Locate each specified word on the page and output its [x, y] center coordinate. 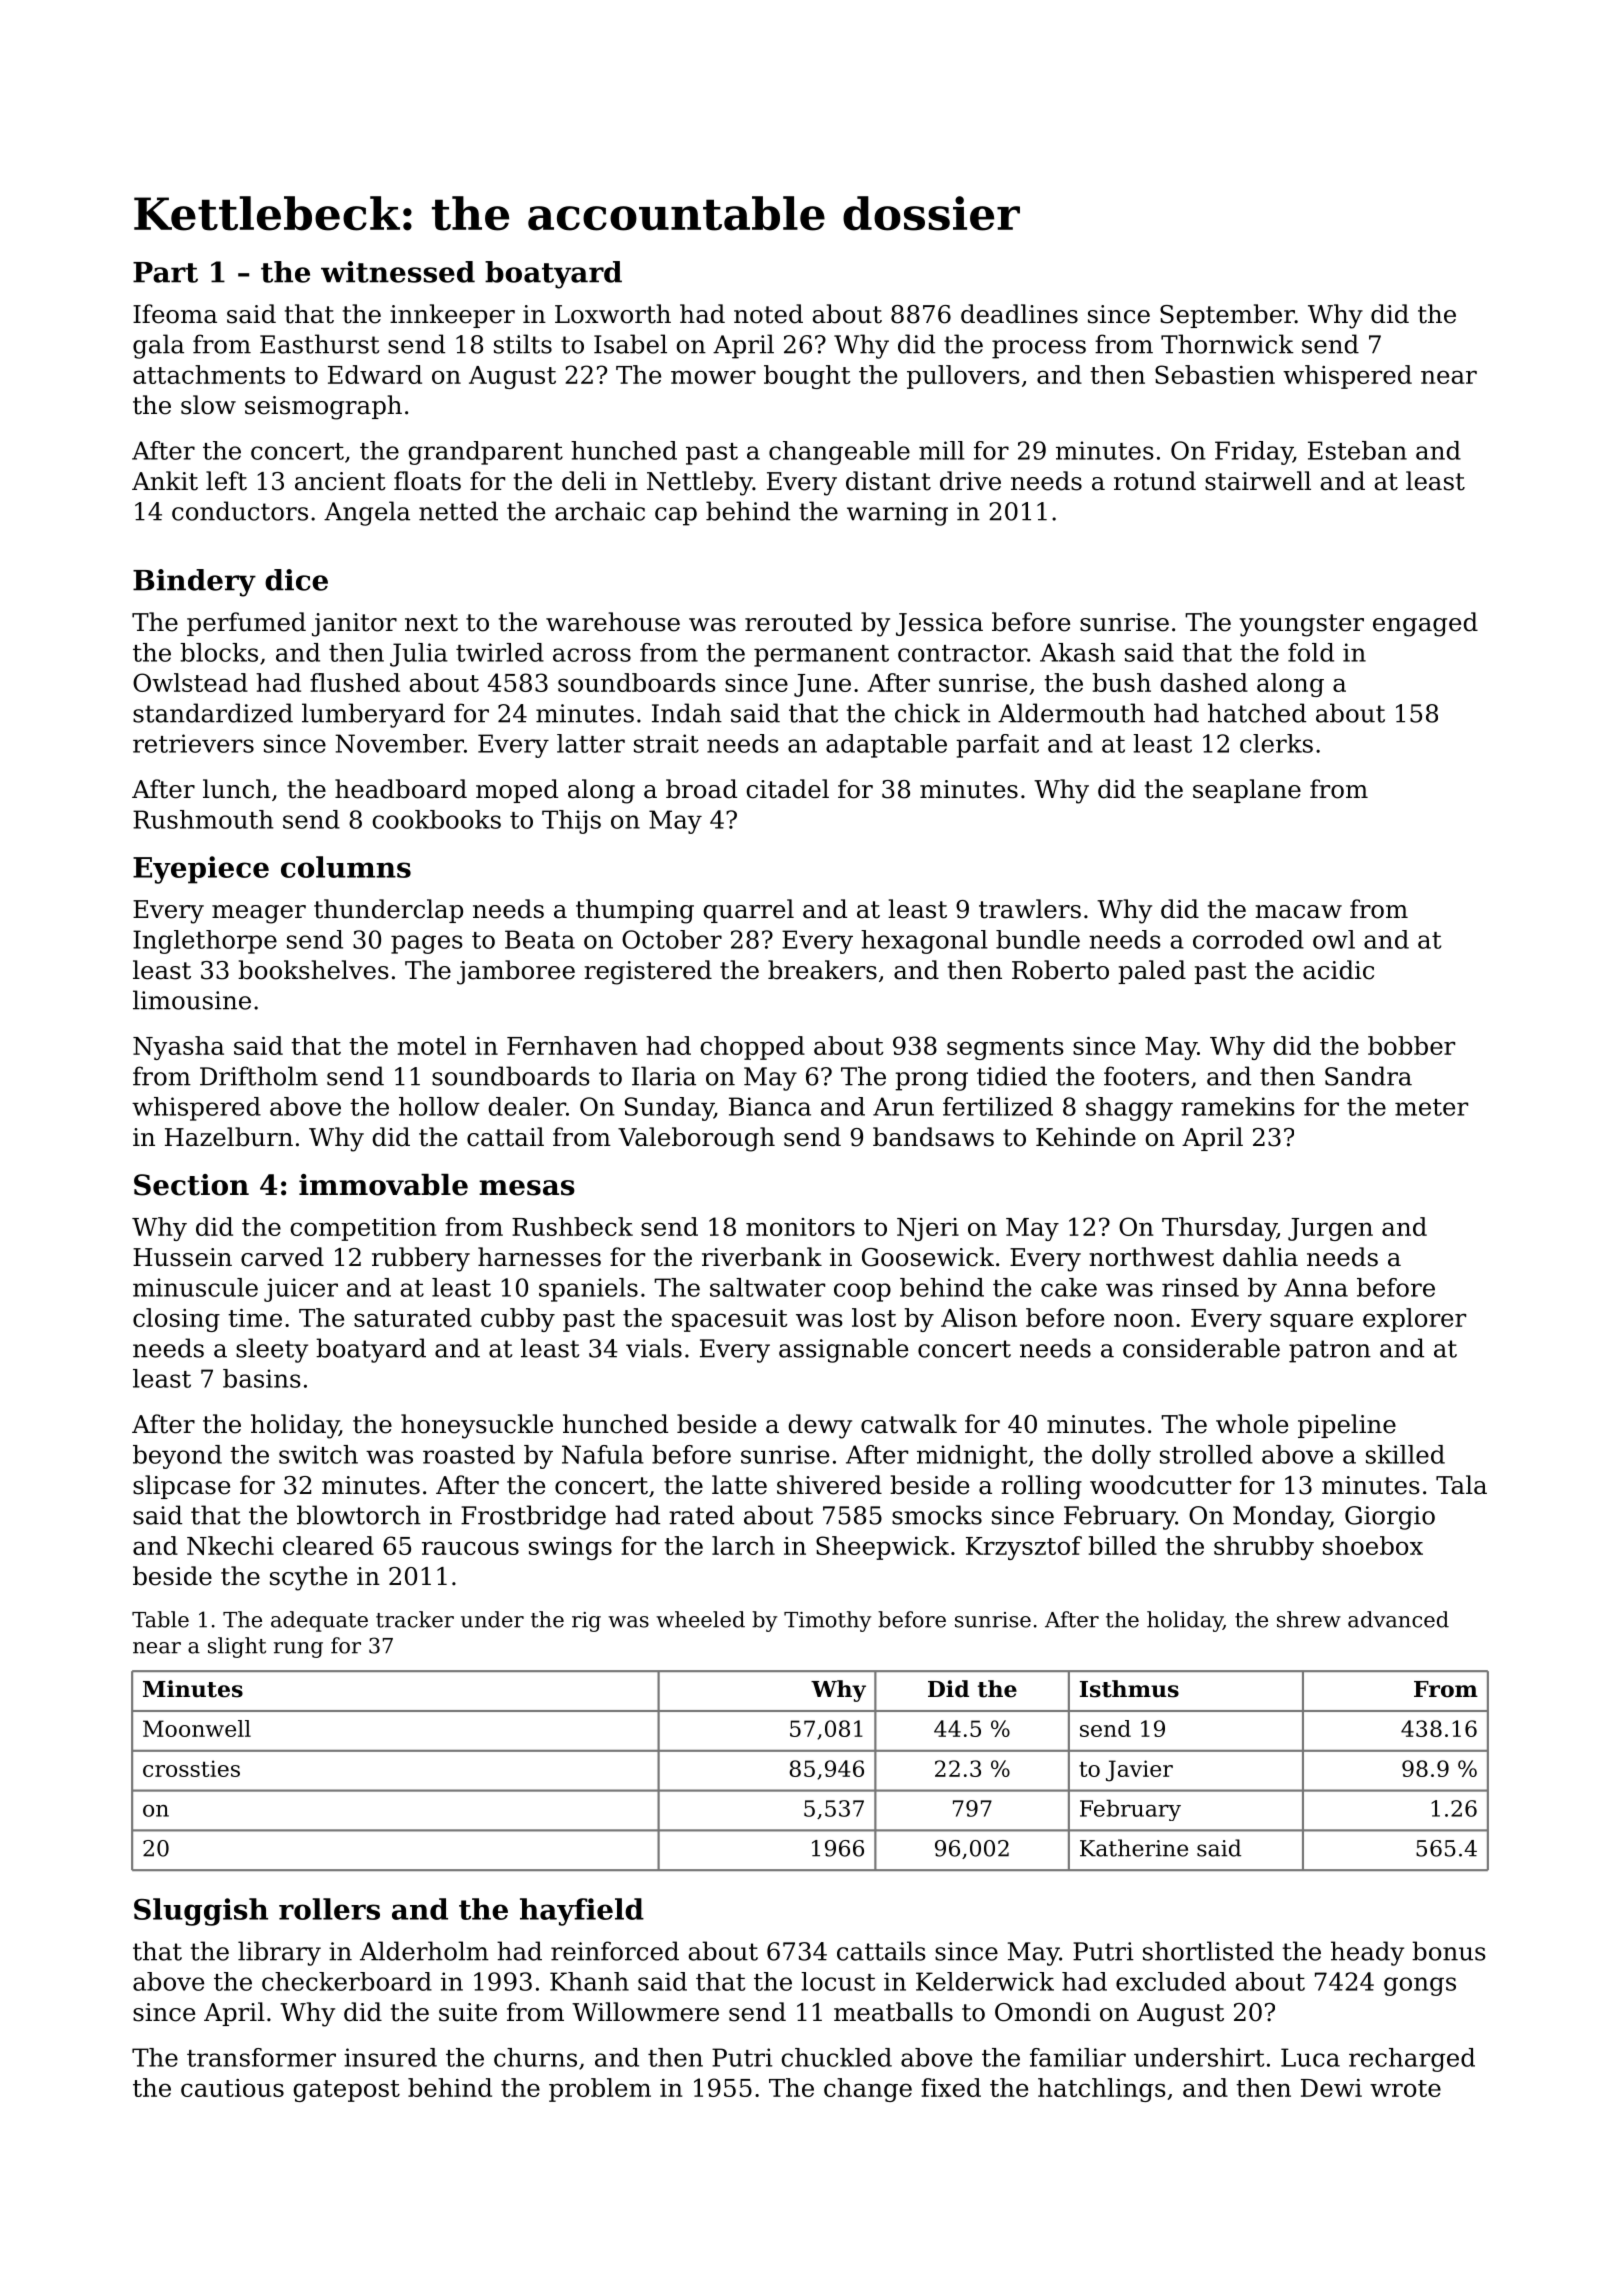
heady [1367, 1953]
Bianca [770, 1106]
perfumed [246, 624]
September [1227, 316]
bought [807, 377]
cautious [232, 2088]
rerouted [798, 622]
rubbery [421, 1259]
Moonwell [197, 1728]
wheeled [700, 1619]
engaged [1425, 624]
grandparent [485, 453]
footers [1146, 1076]
